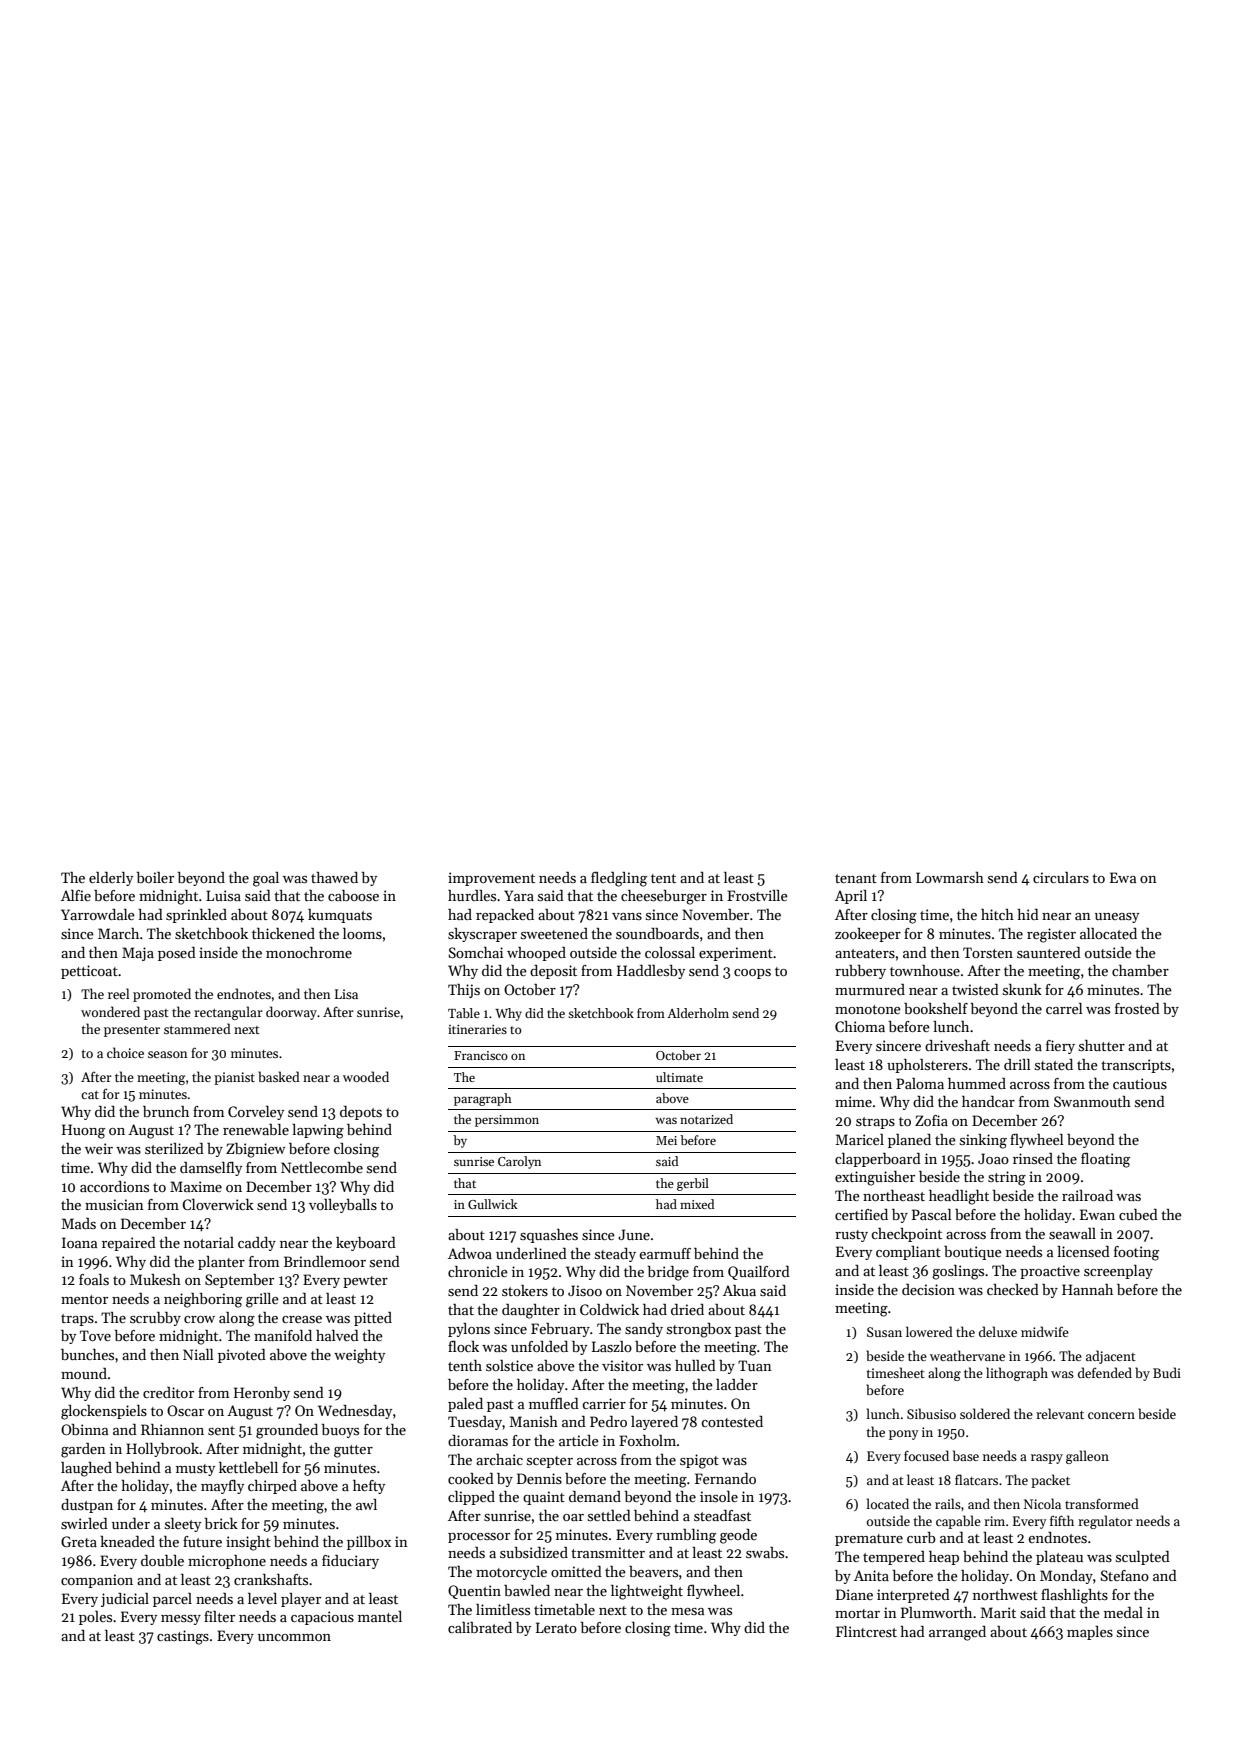 This screenshot has width=1244, height=1760. What do you see at coordinates (83, 1450) in the screenshot?
I see `garden` at bounding box center [83, 1450].
